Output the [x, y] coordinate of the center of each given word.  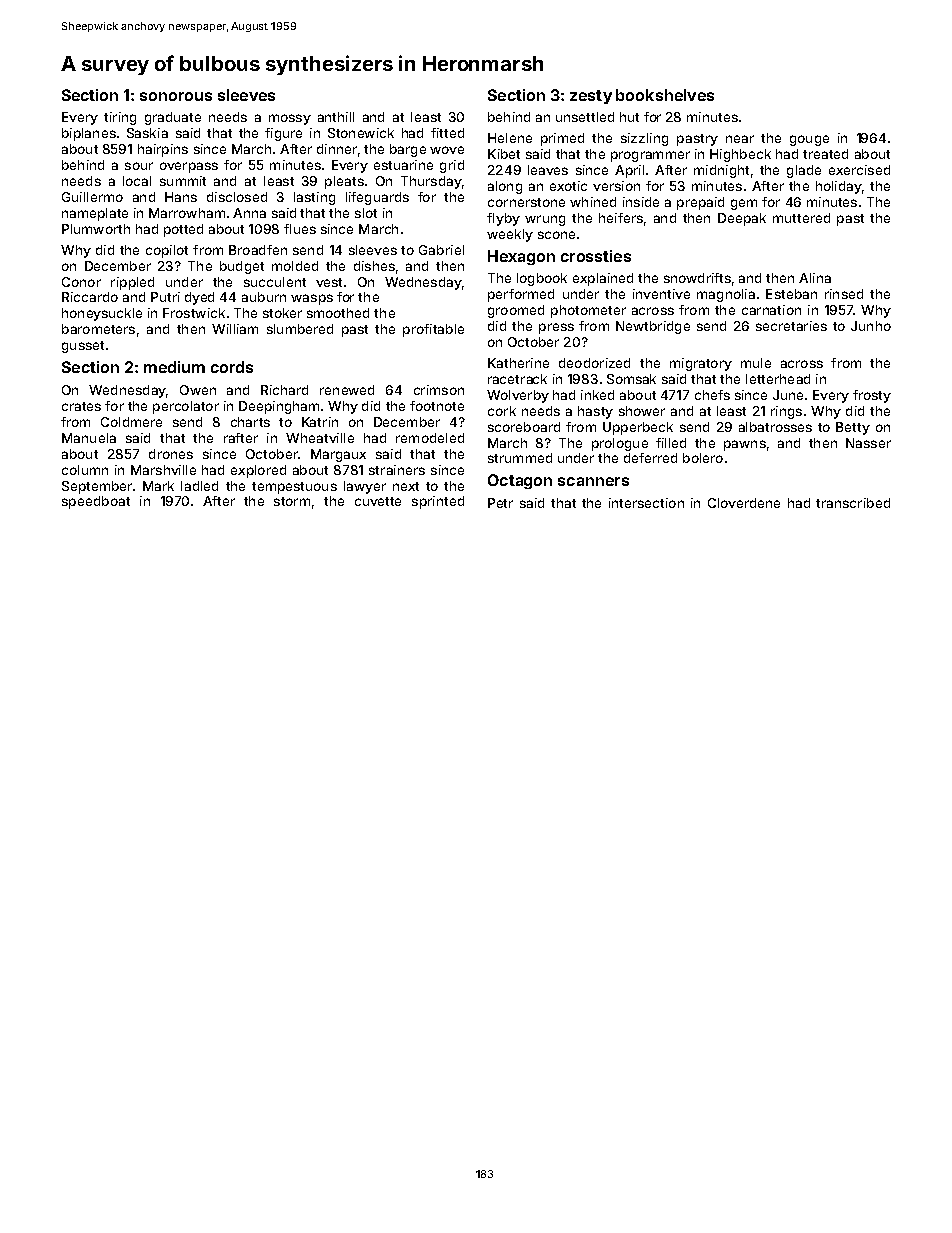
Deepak [742, 219]
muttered [801, 218]
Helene [510, 138]
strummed [520, 458]
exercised [859, 170]
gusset [83, 347]
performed [521, 295]
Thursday [431, 182]
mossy [290, 119]
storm [292, 501]
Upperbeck [638, 428]
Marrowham [187, 213]
